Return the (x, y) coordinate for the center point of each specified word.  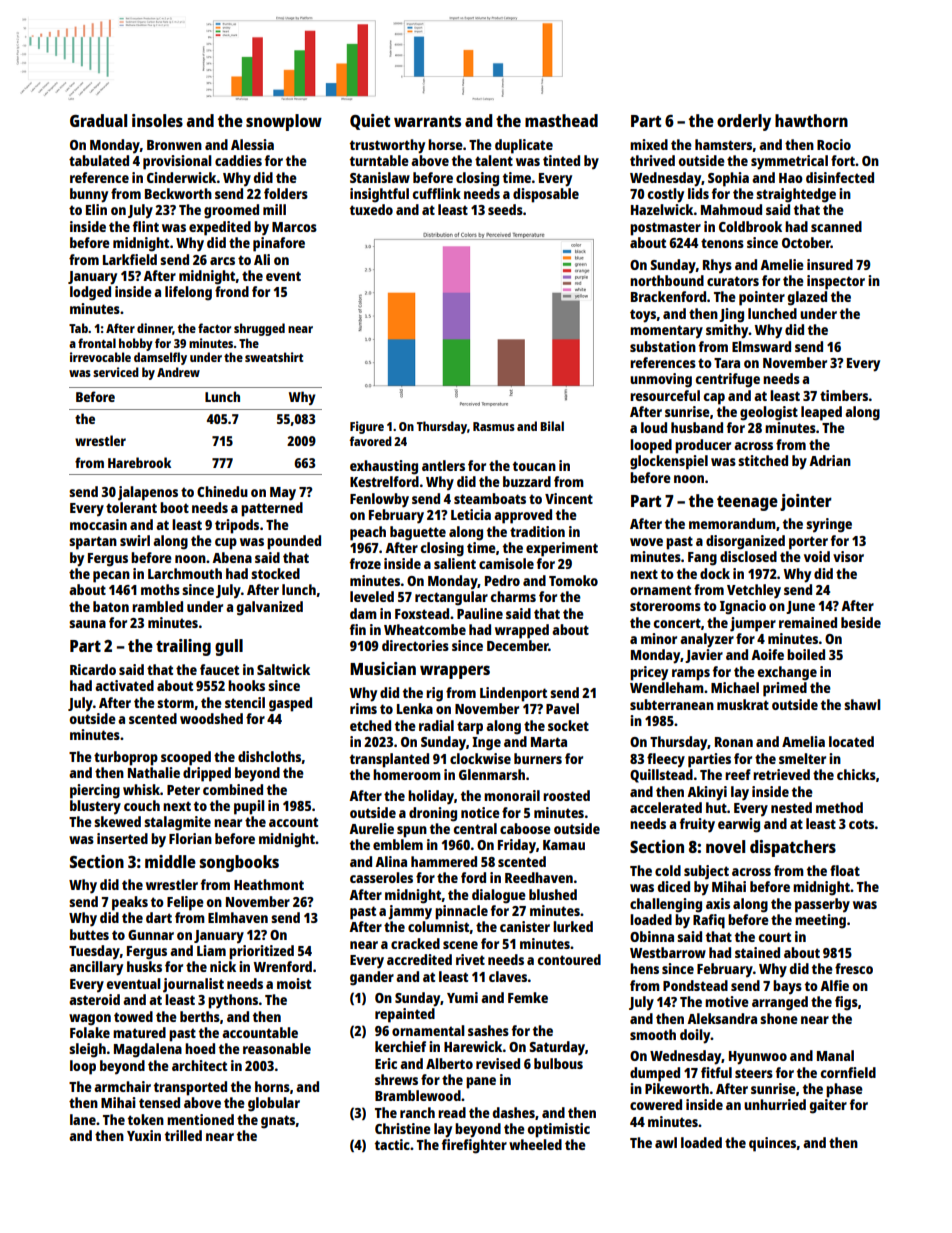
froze (365, 563)
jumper (753, 624)
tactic (392, 1144)
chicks (856, 774)
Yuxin (144, 1135)
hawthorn (811, 120)
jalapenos (148, 493)
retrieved (781, 774)
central (475, 828)
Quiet (370, 122)
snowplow (284, 122)
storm (175, 703)
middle (170, 861)
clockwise (480, 758)
